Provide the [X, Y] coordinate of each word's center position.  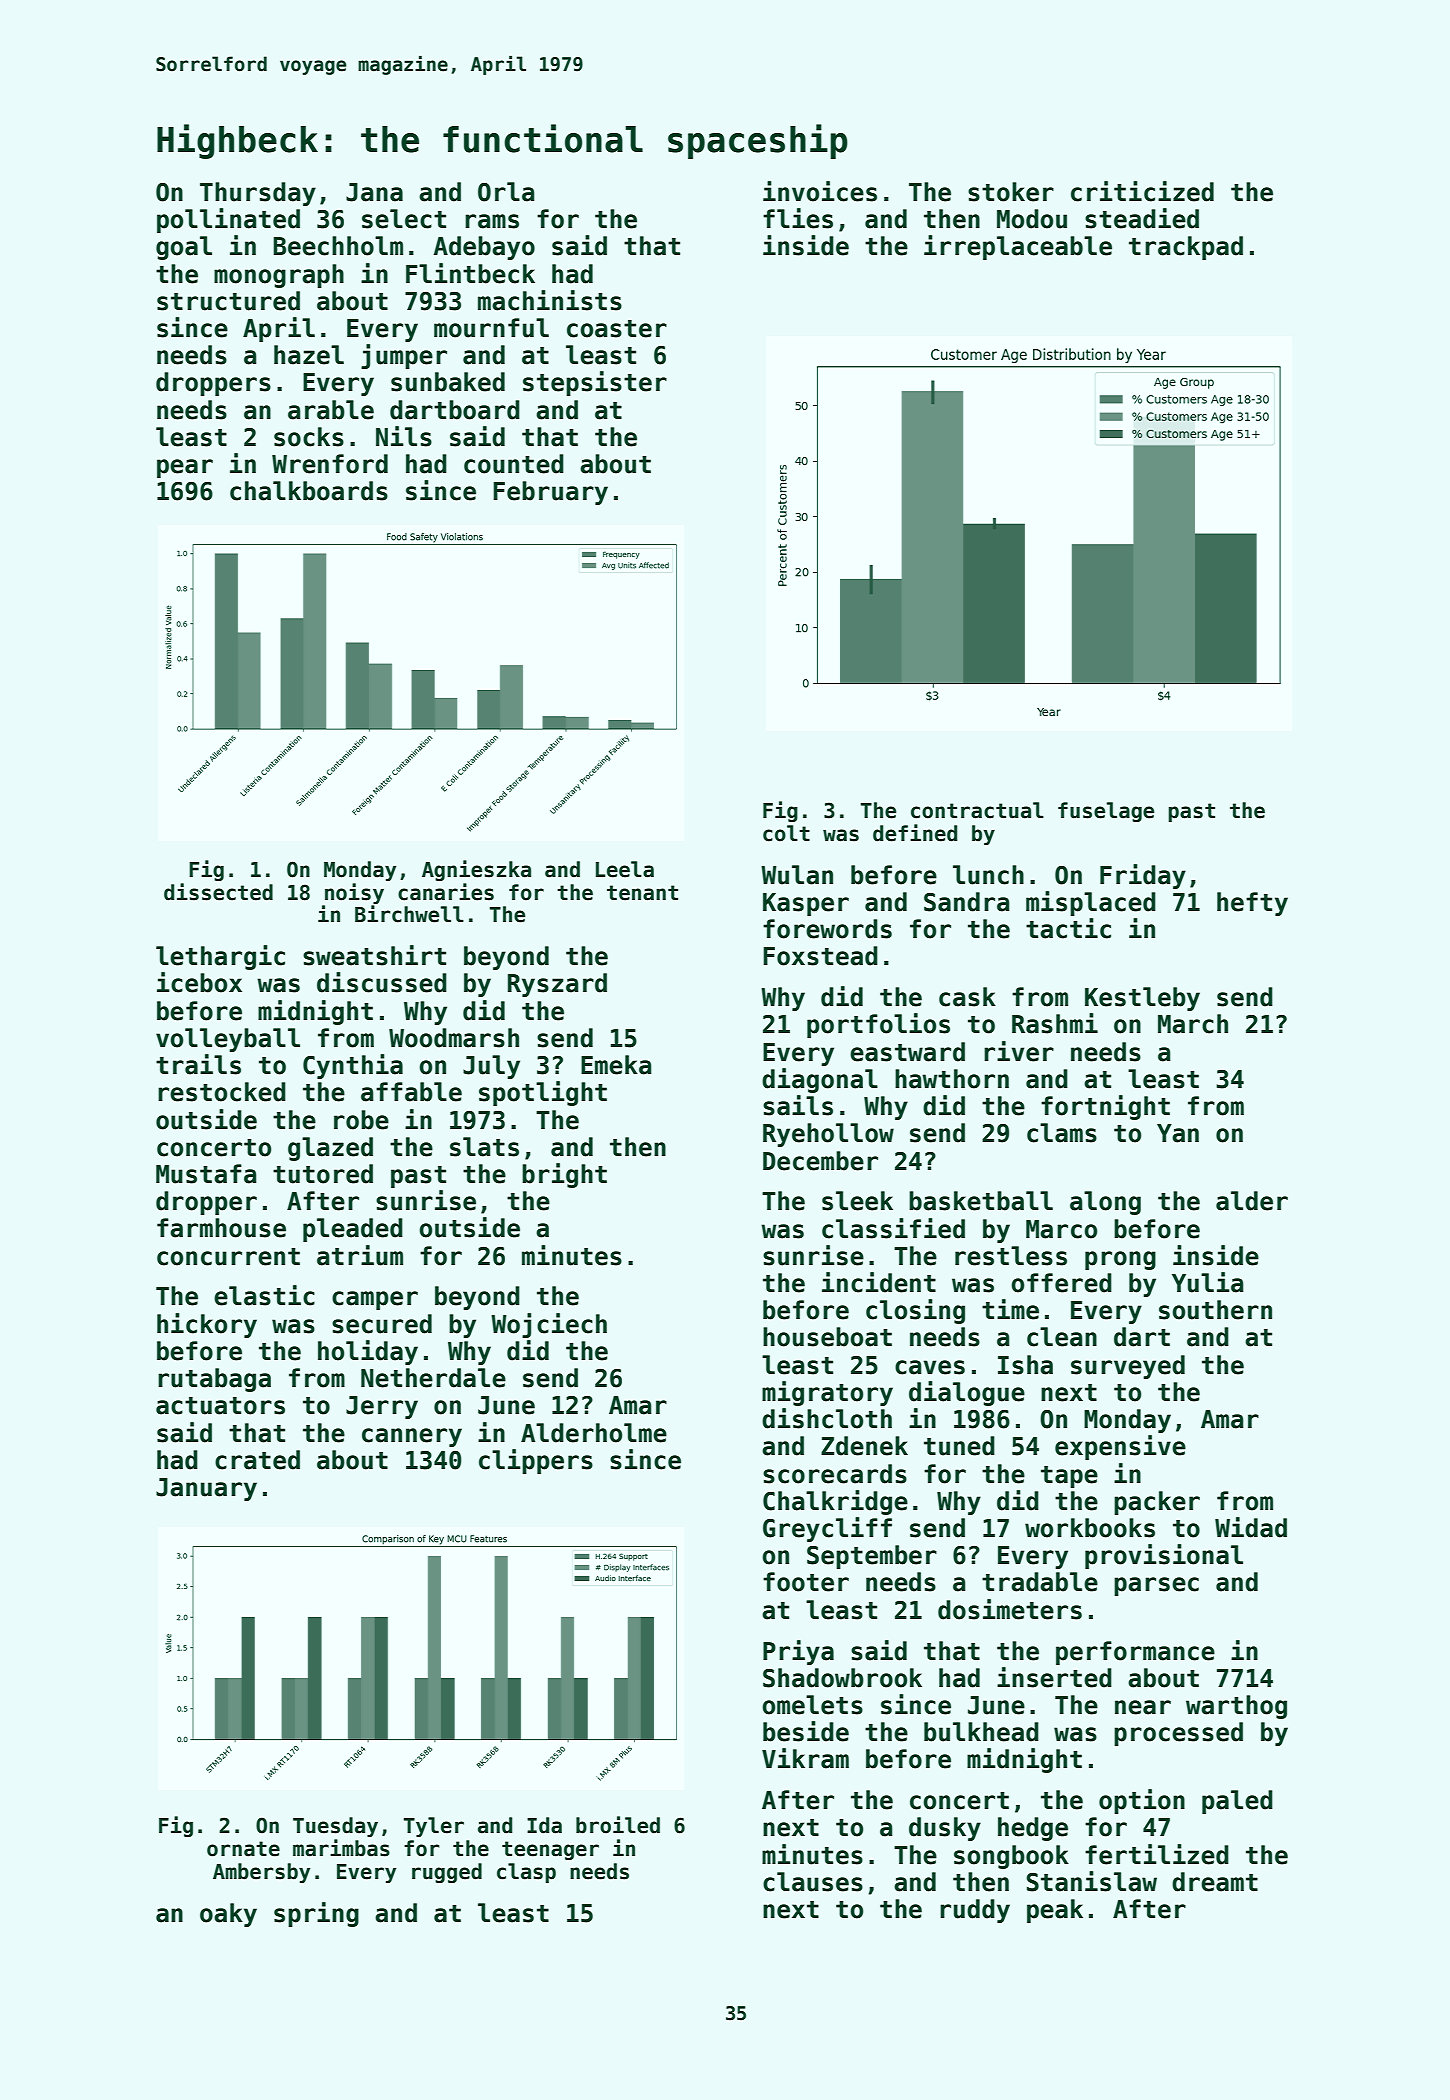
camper [375, 1300]
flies [798, 218]
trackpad [1186, 248]
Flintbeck [470, 273]
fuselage [1106, 812]
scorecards [835, 1474]
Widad [1251, 1527]
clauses [813, 1882]
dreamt [1215, 1882]
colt [786, 833]
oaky [228, 1915]
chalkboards [309, 491]
